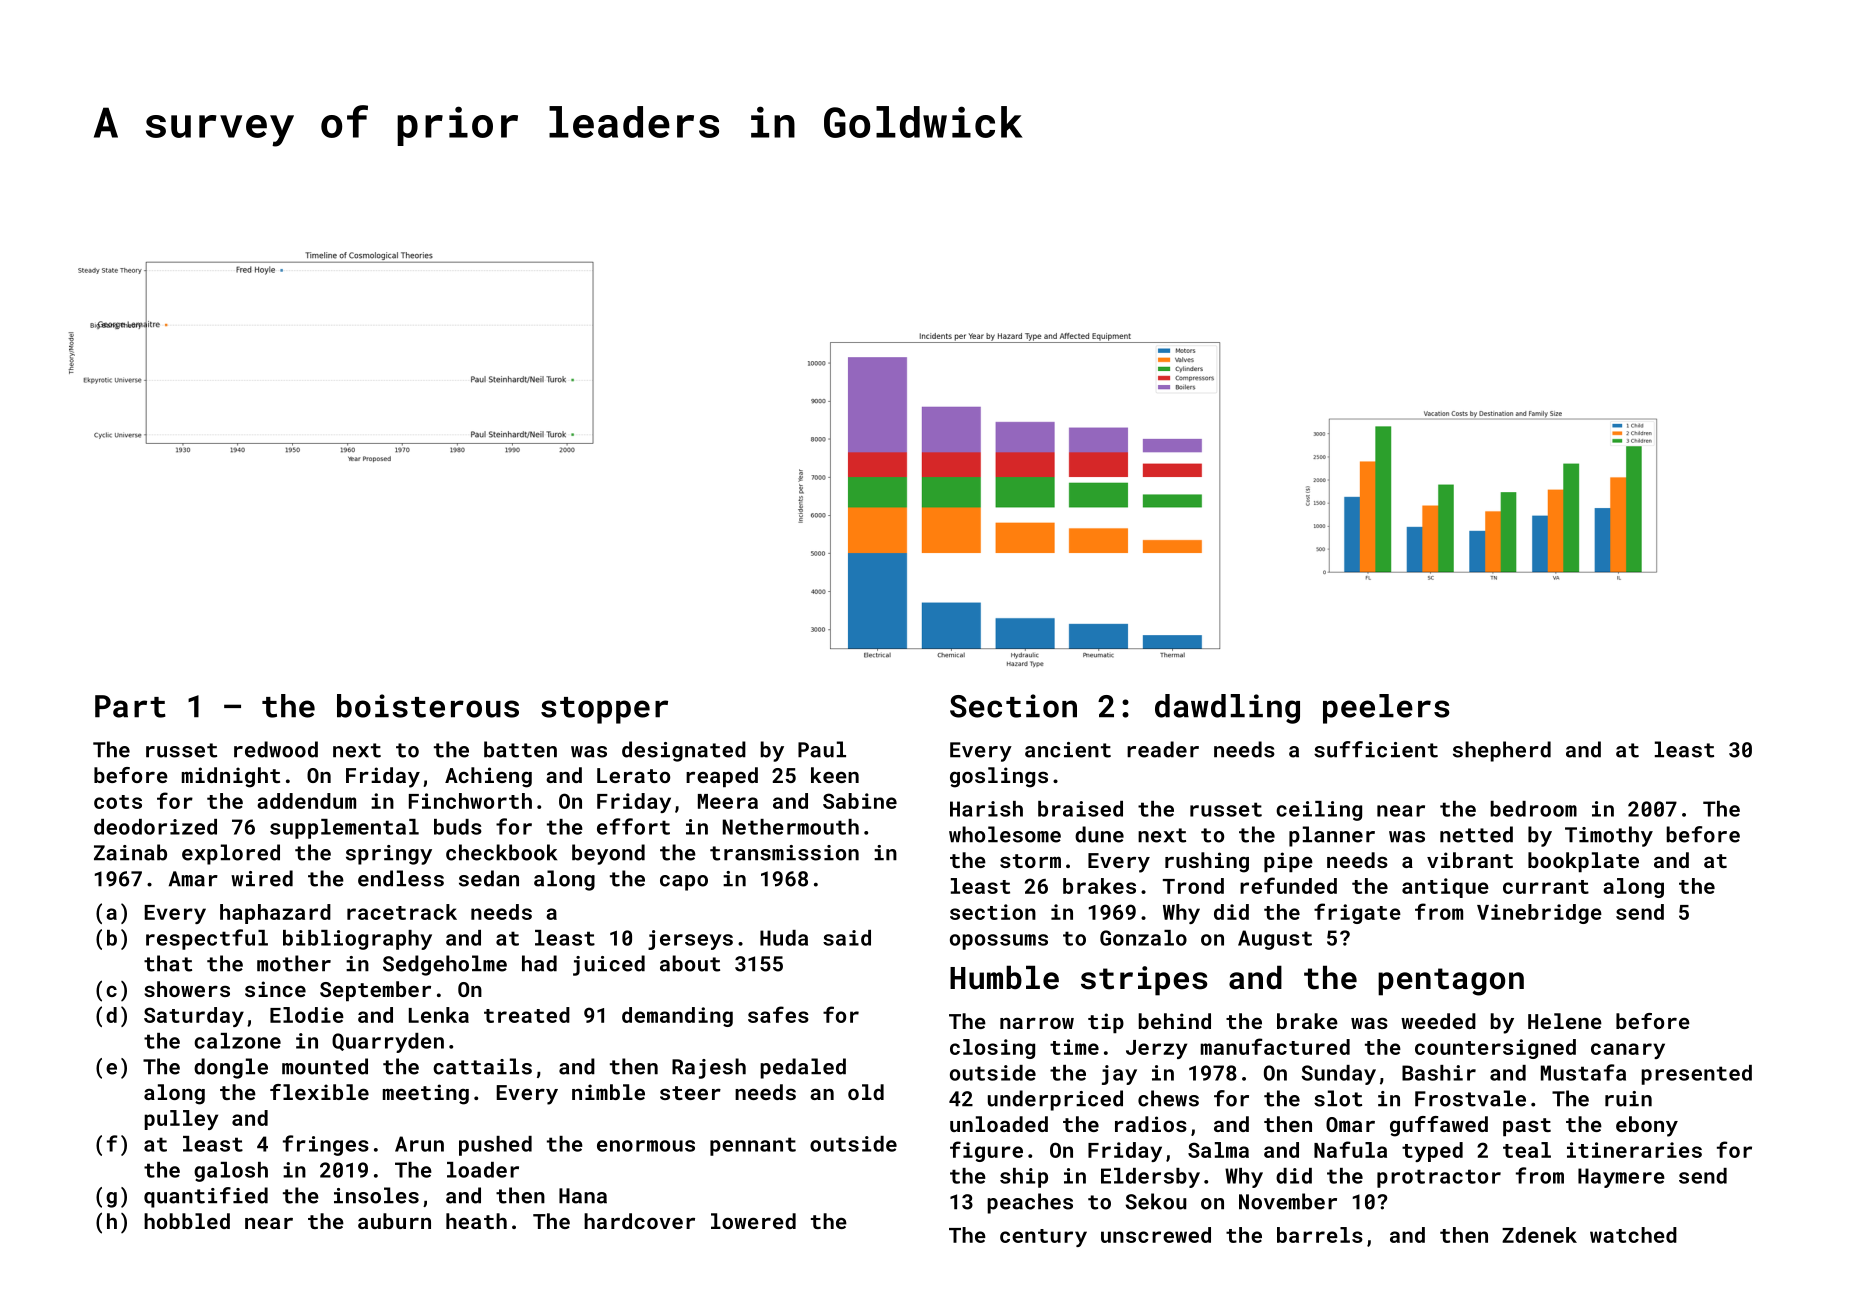 The width and height of the page is (1857, 1313). Describe the element at coordinates (476, 1221) in the page. I see `heath` at that location.
